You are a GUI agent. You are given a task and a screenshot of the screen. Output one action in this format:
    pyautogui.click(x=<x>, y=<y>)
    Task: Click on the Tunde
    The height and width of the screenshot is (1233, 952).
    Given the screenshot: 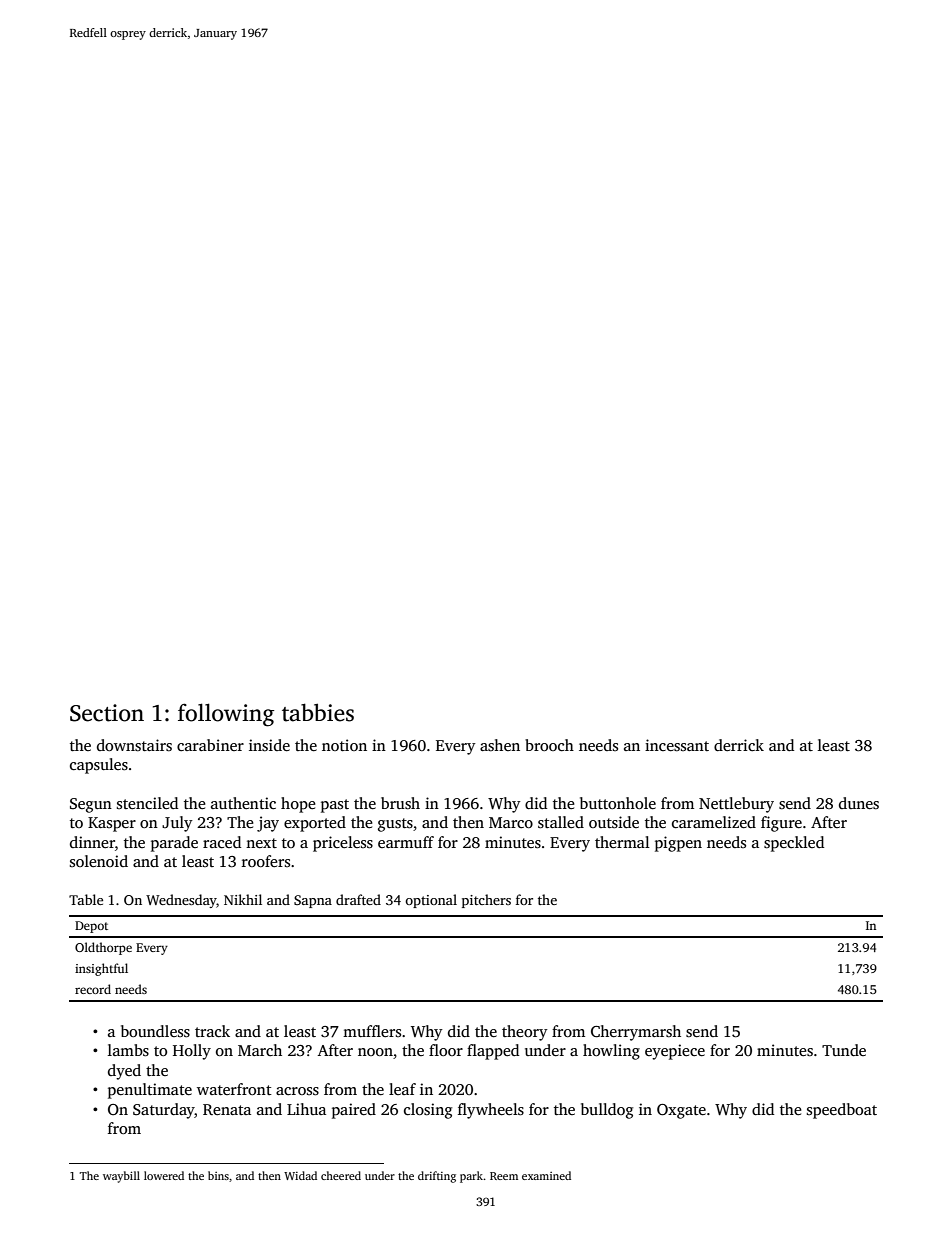 What is the action you would take?
    pyautogui.click(x=844, y=1050)
